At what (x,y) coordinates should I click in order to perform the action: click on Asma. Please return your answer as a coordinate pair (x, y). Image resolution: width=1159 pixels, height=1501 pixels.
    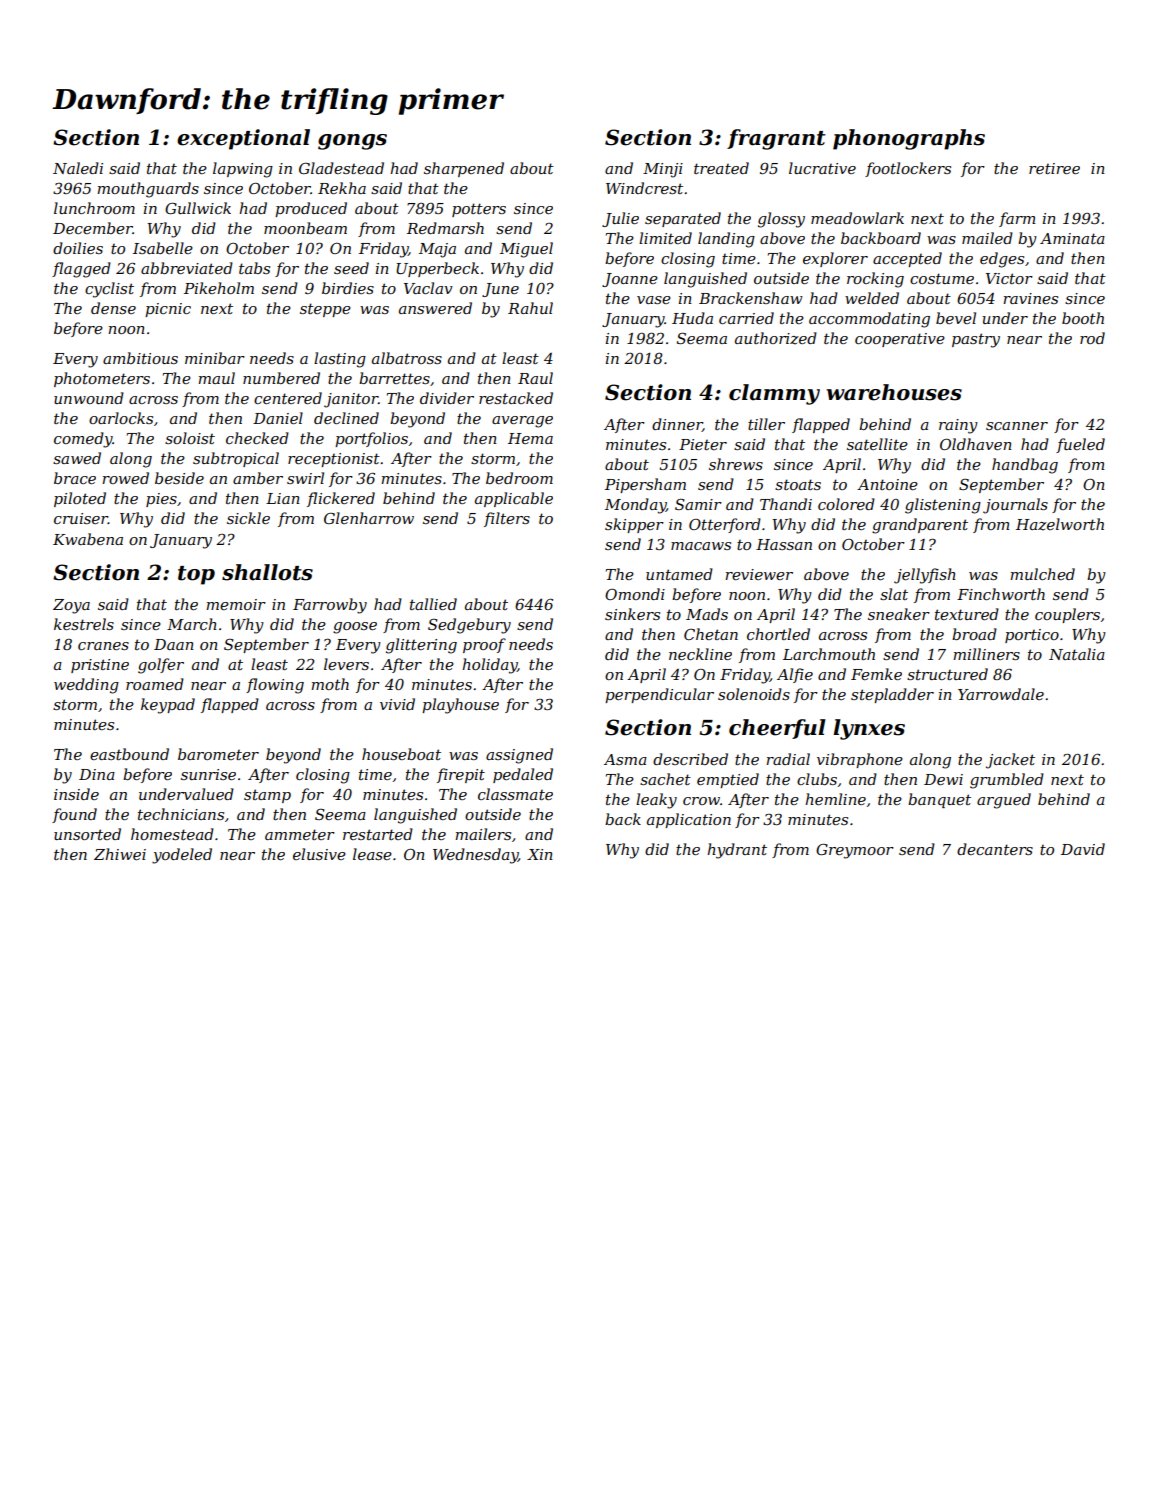
    Looking at the image, I should click on (625, 759).
